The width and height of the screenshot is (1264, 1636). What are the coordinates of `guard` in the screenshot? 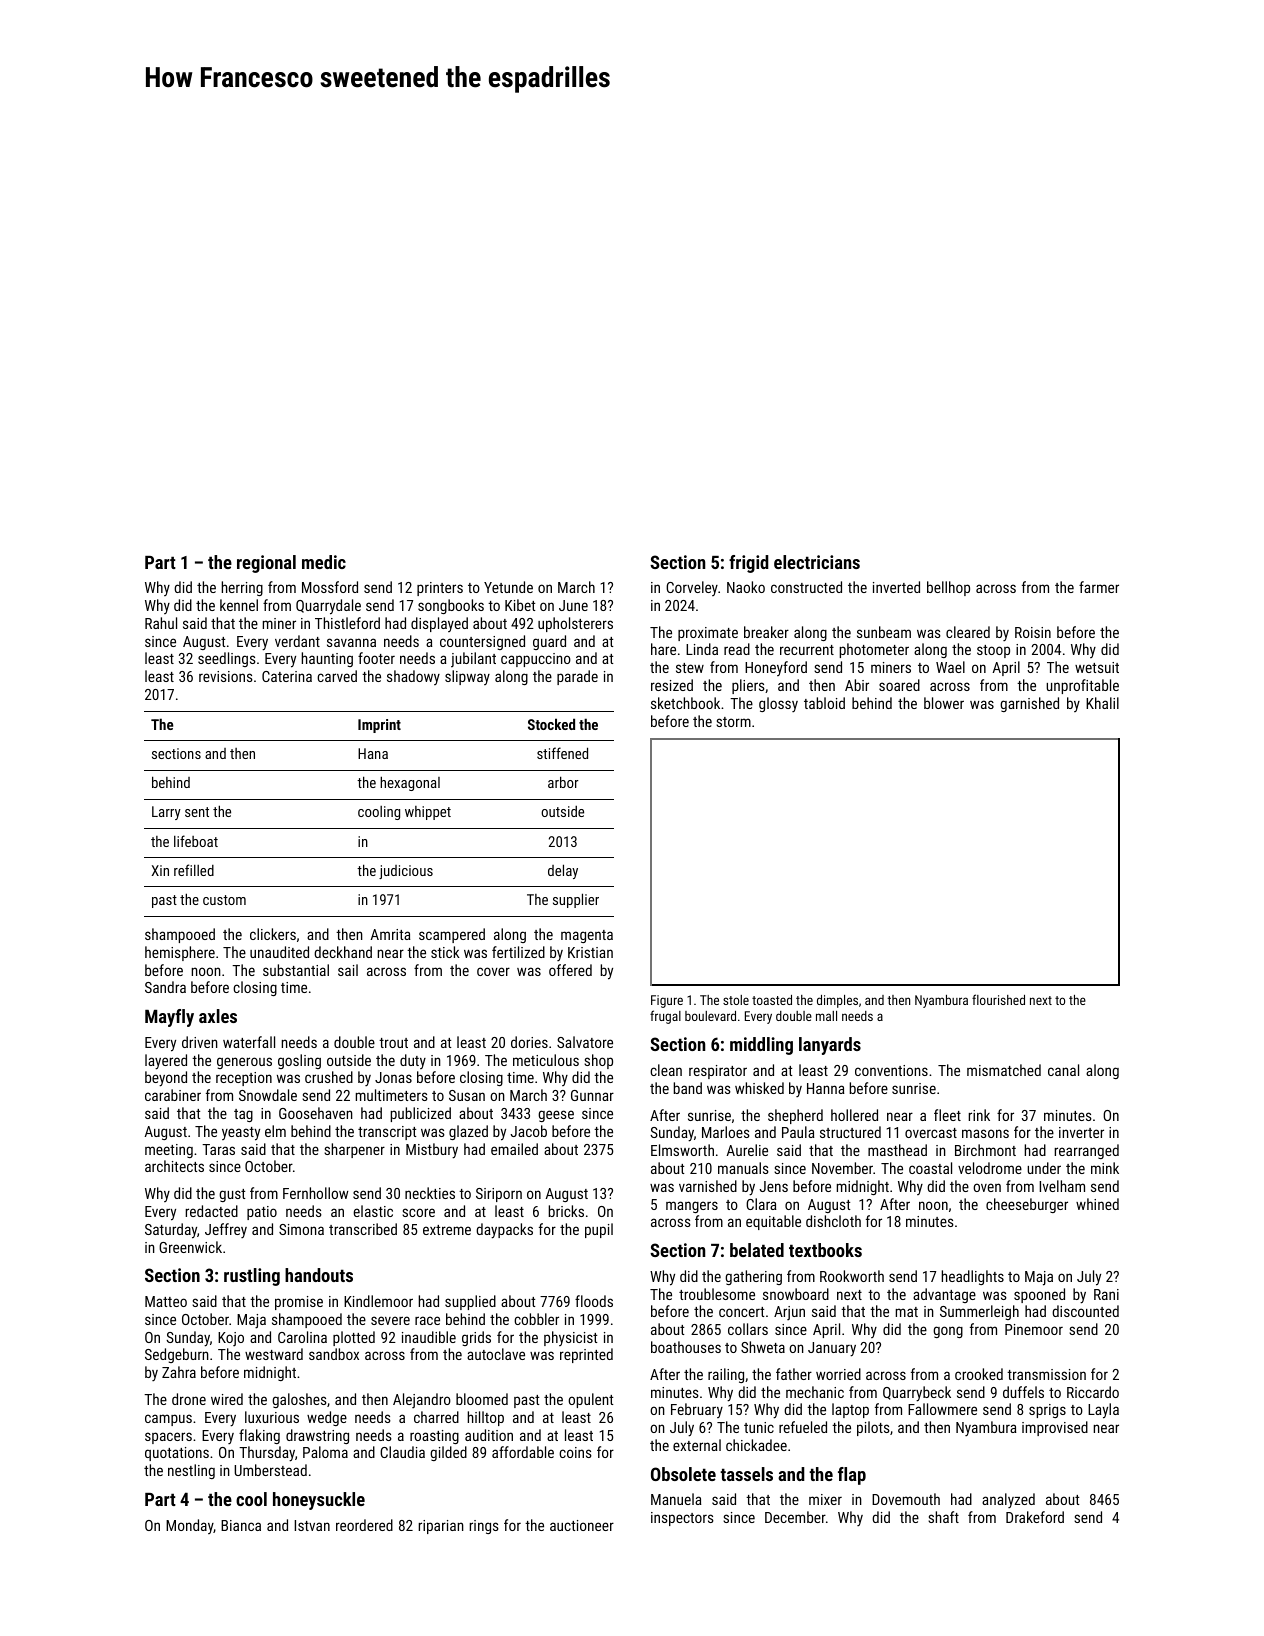 It's located at (549, 642).
